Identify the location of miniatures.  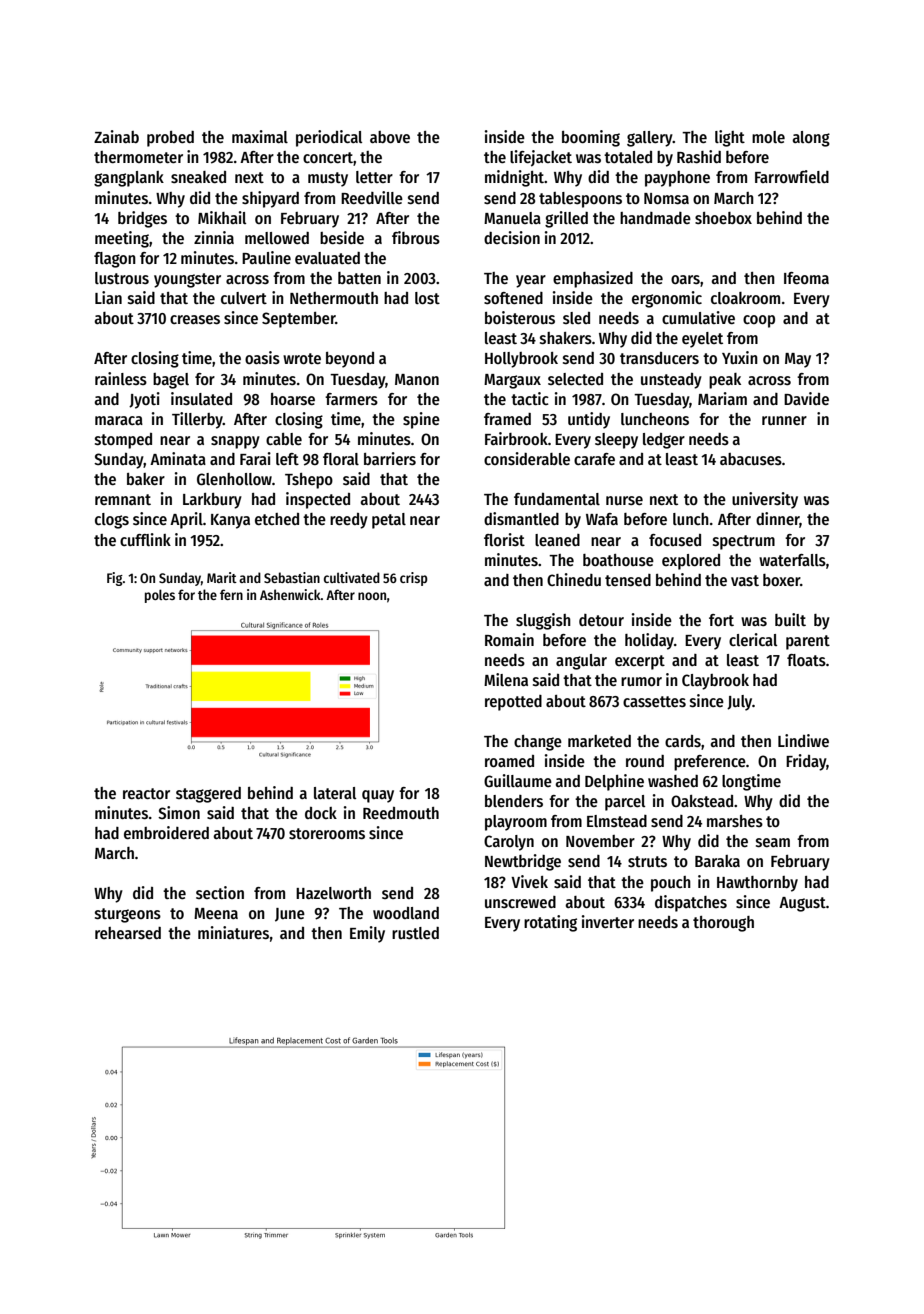
(233, 933).
